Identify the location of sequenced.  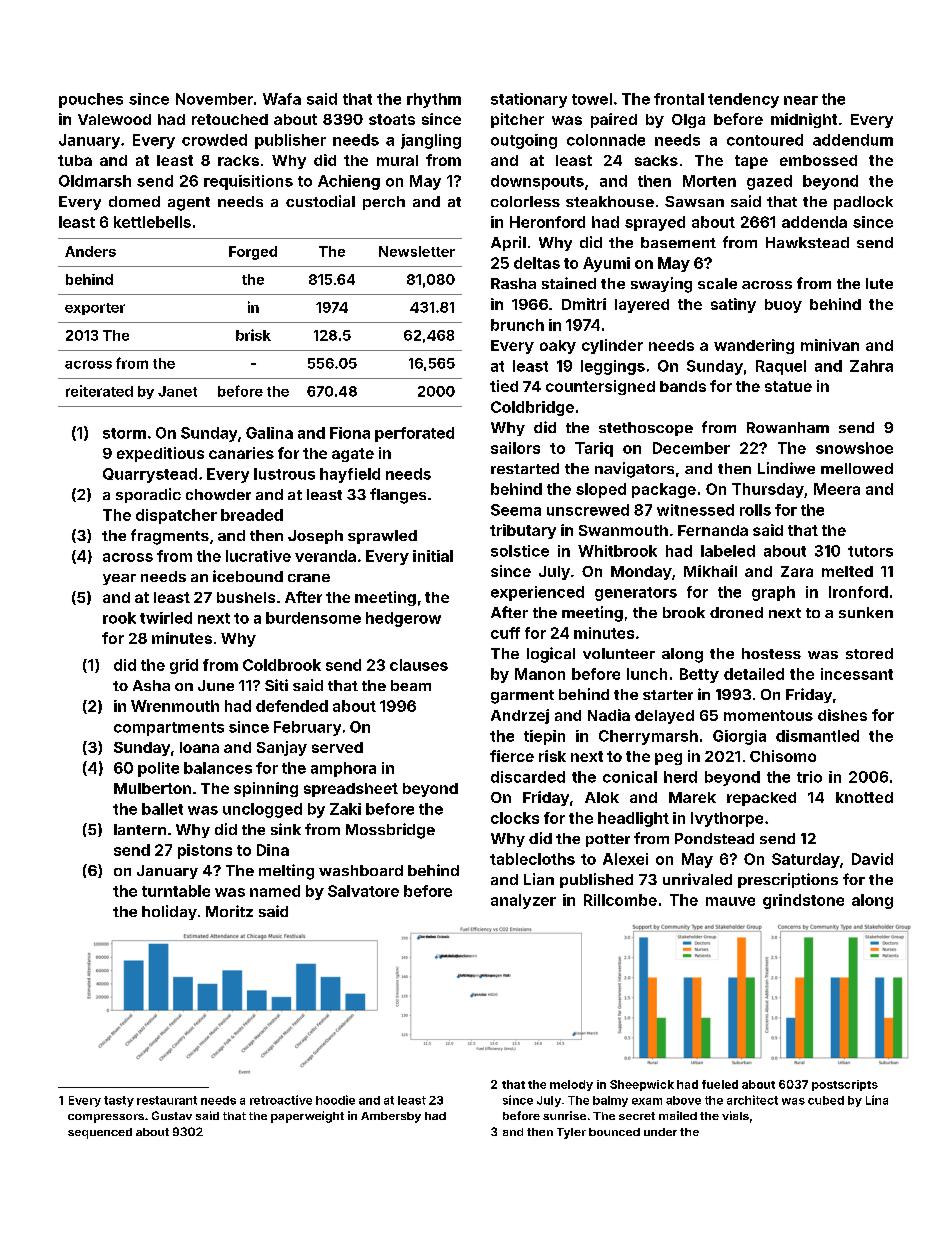
(100, 1133).
